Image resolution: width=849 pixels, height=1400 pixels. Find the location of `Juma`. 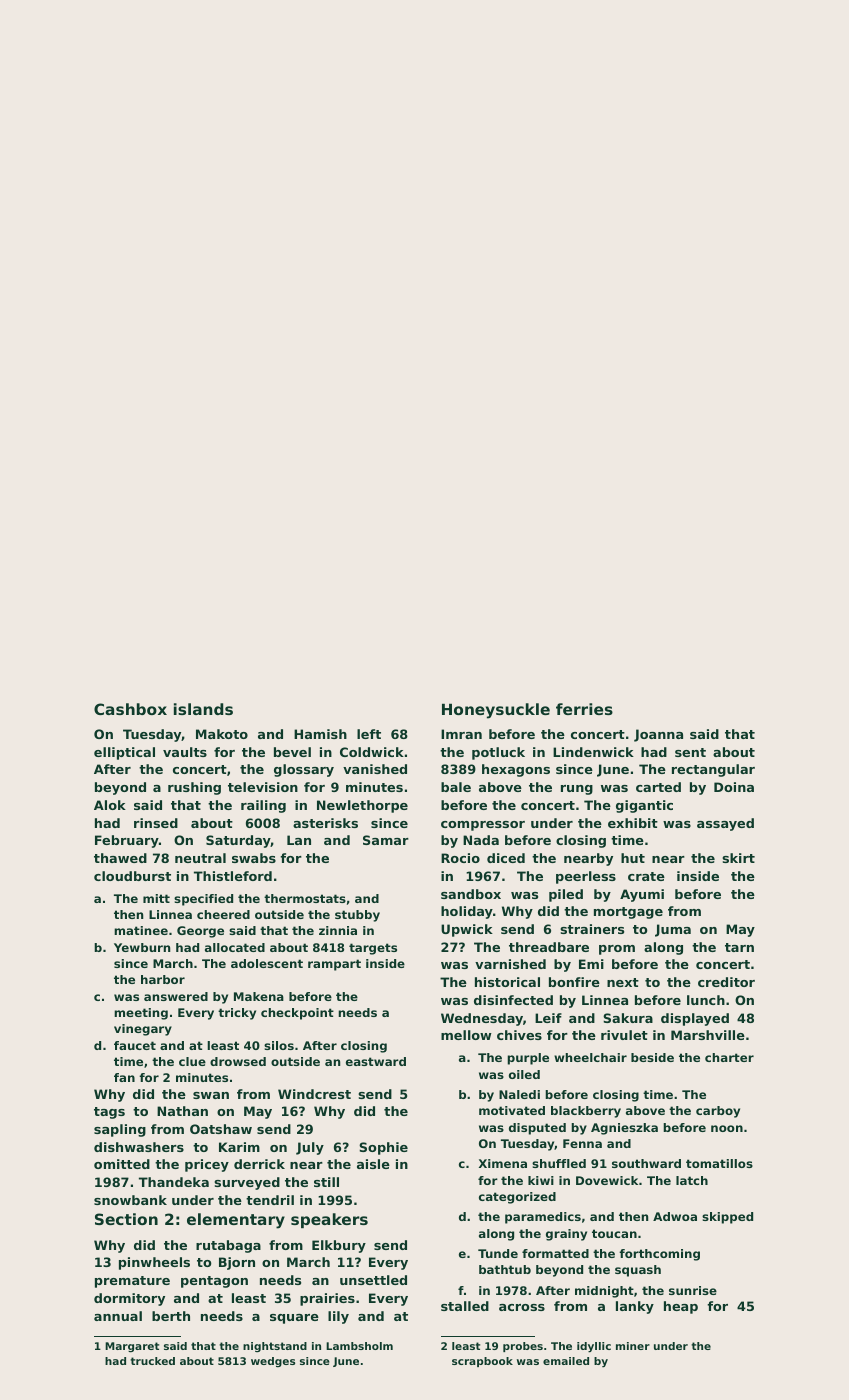

Juma is located at coordinates (673, 930).
